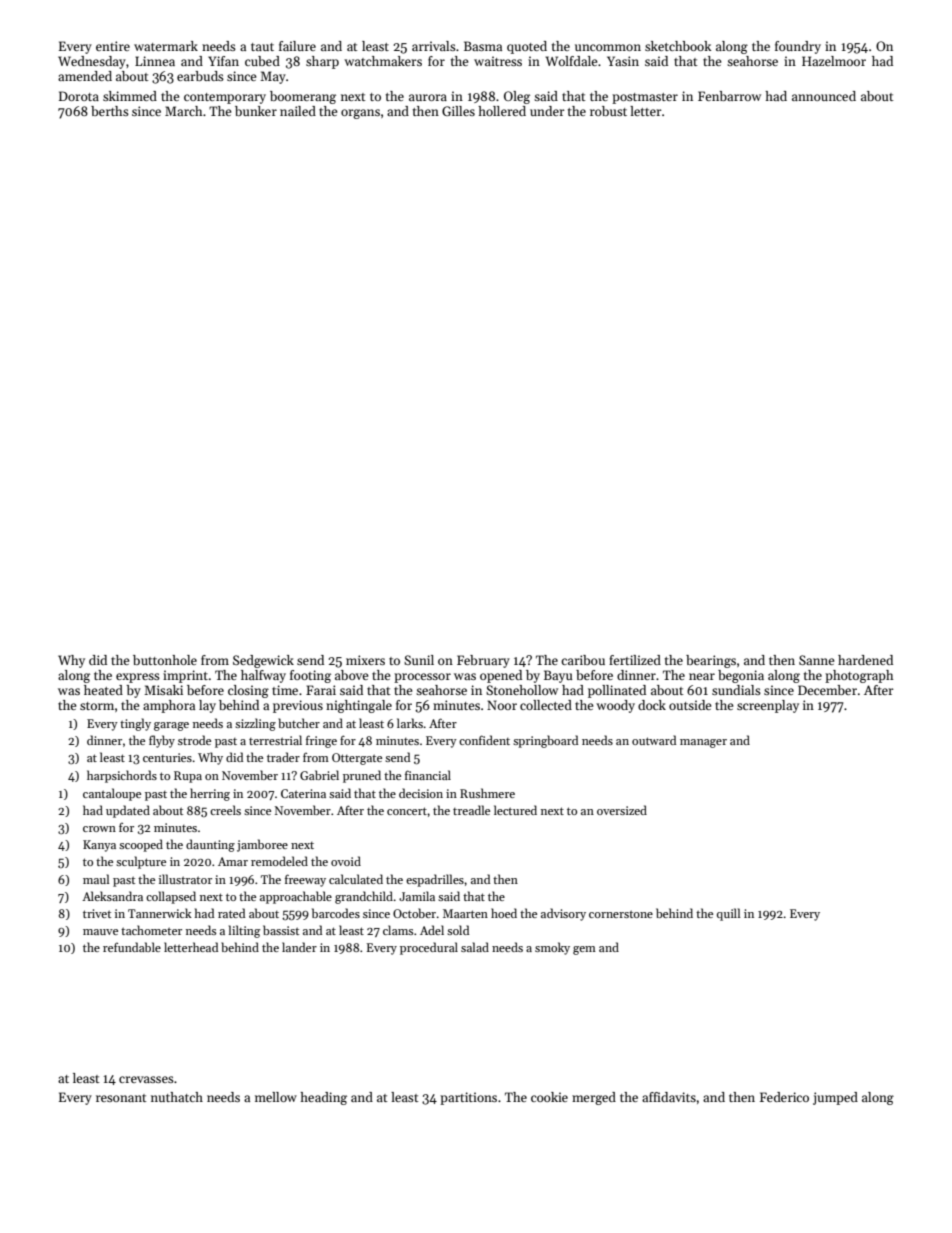 Image resolution: width=952 pixels, height=1233 pixels. I want to click on Sedgewick, so click(263, 661).
